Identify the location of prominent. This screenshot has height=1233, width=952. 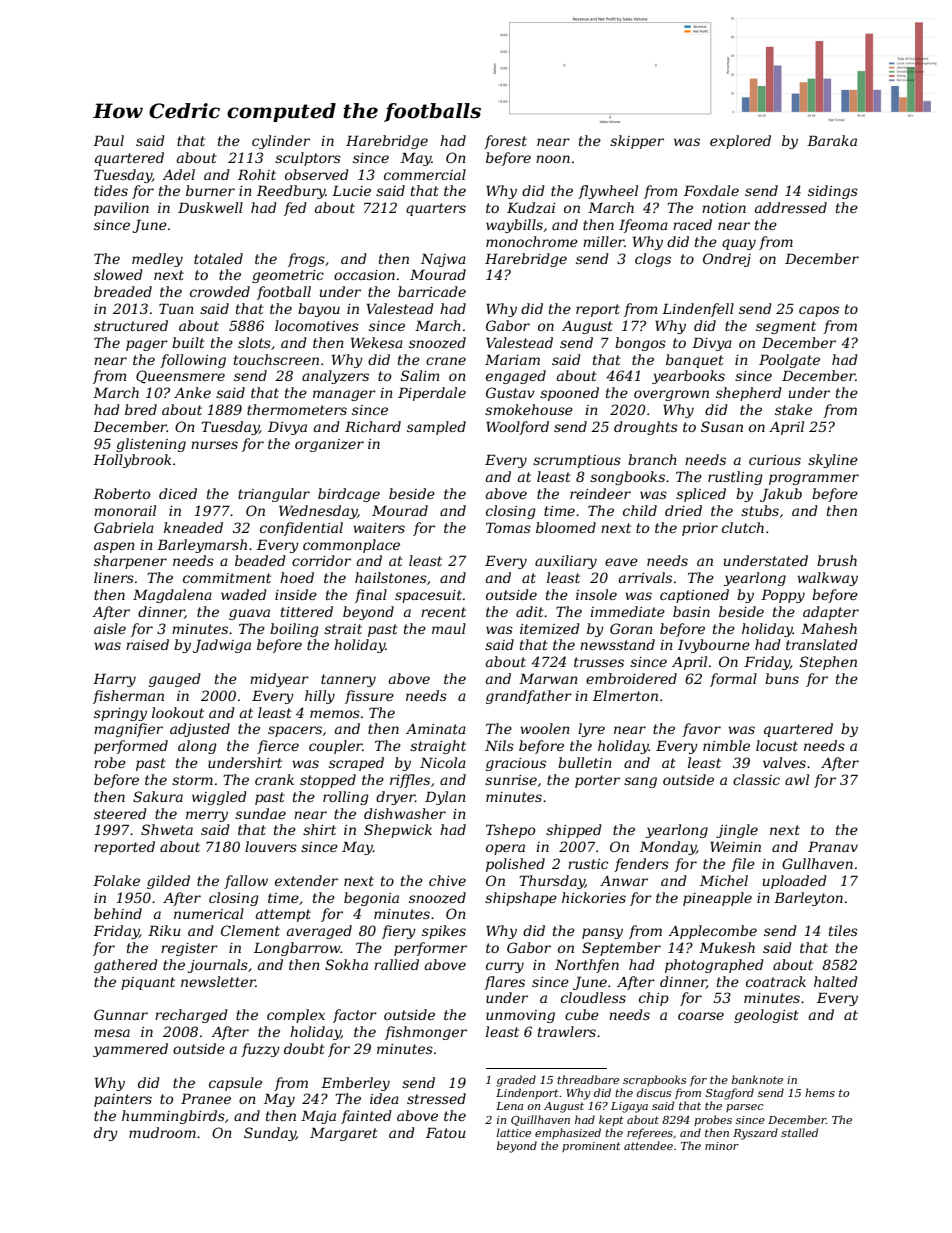
(591, 1147).
